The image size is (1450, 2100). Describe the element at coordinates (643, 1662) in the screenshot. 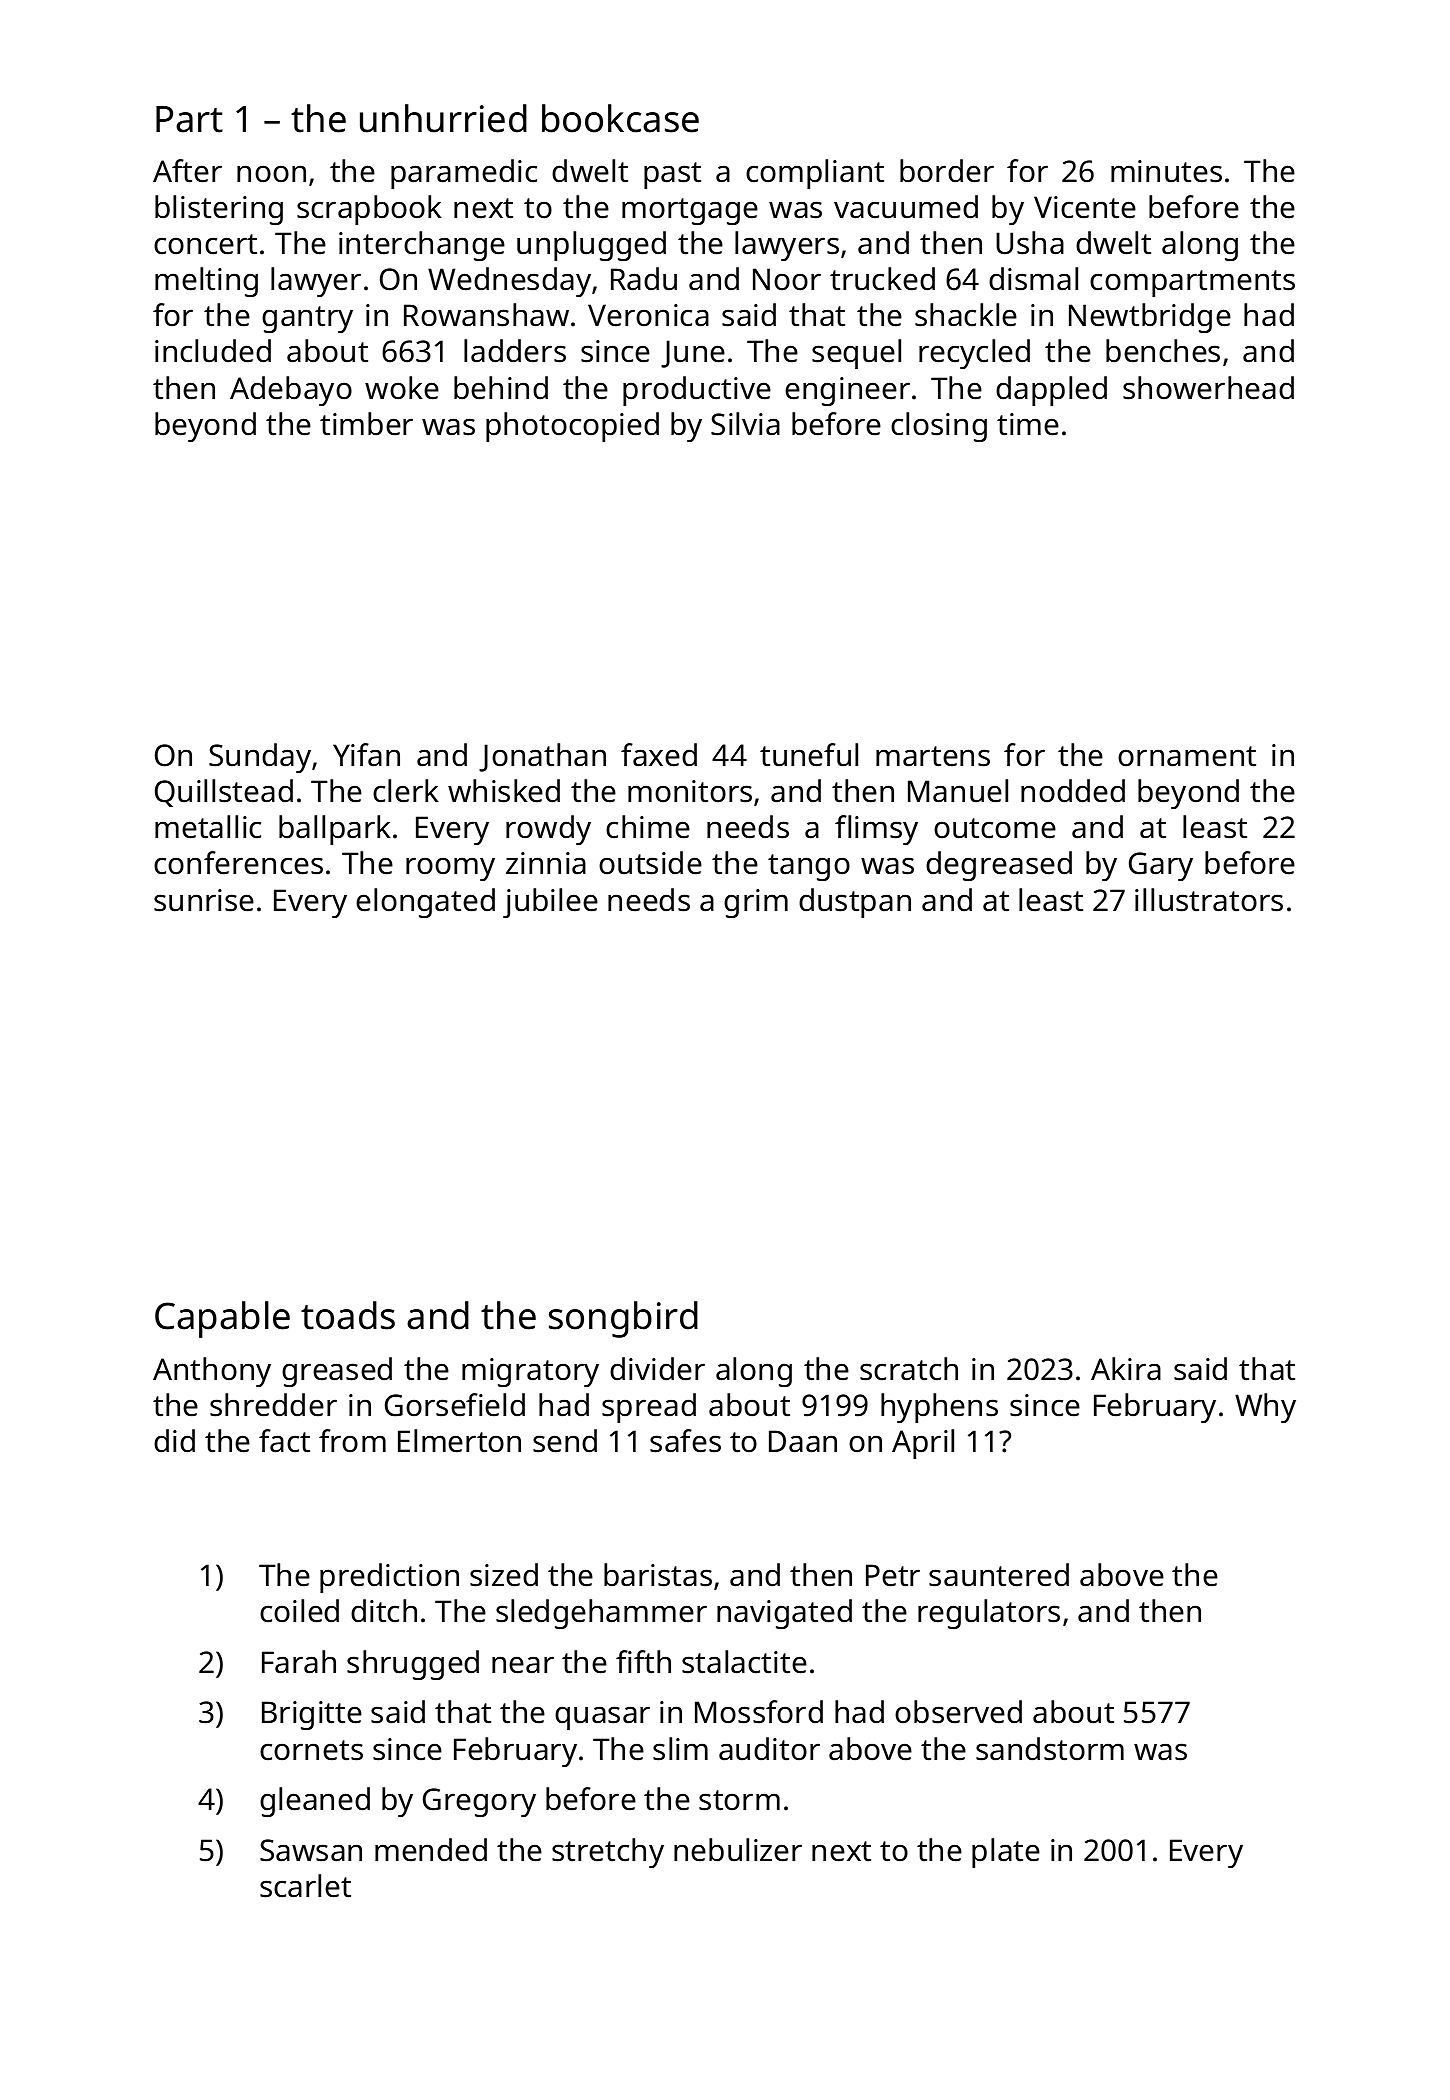

I see `fifth` at that location.
